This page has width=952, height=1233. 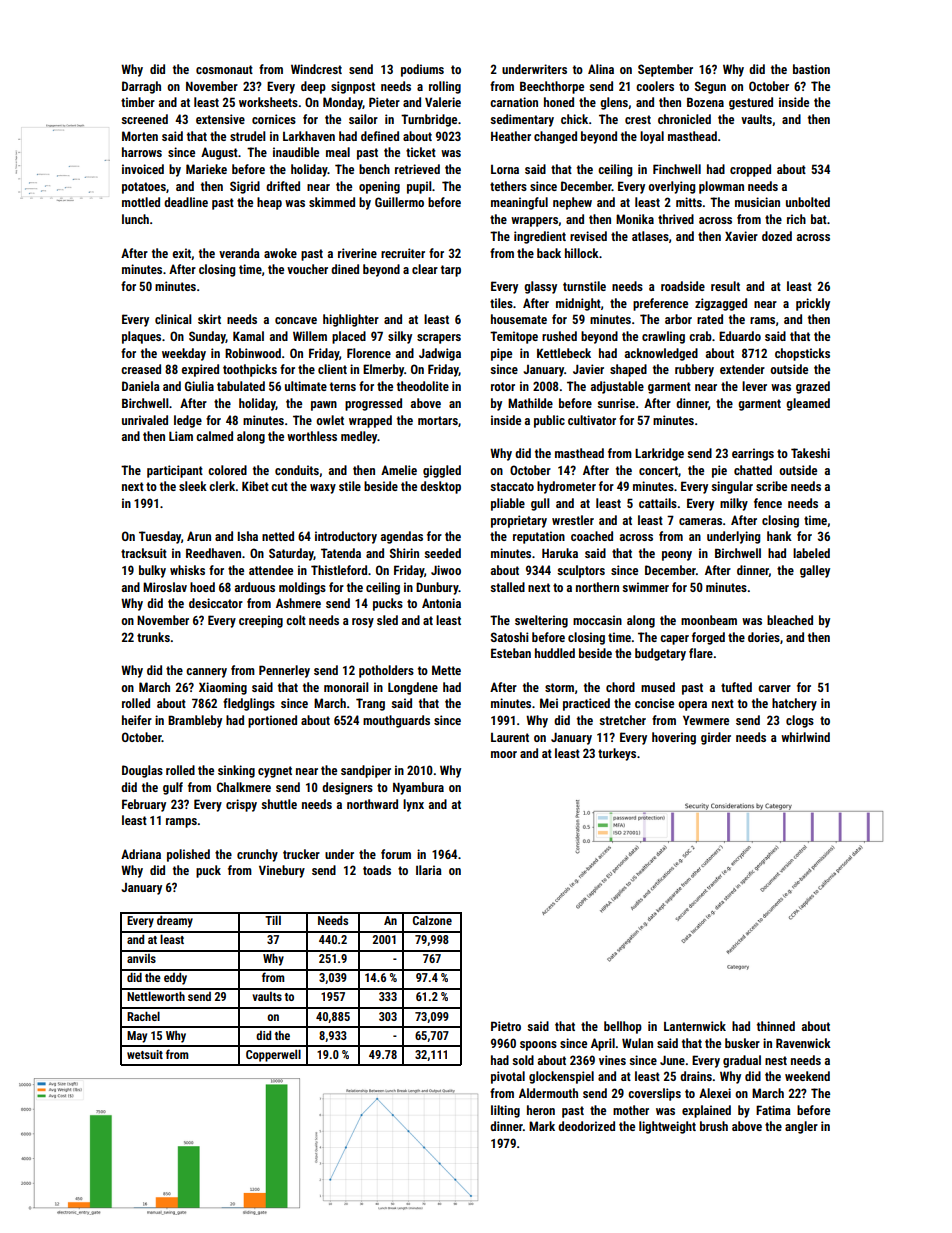 What do you see at coordinates (145, 1054) in the page?
I see `wetsuit` at bounding box center [145, 1054].
